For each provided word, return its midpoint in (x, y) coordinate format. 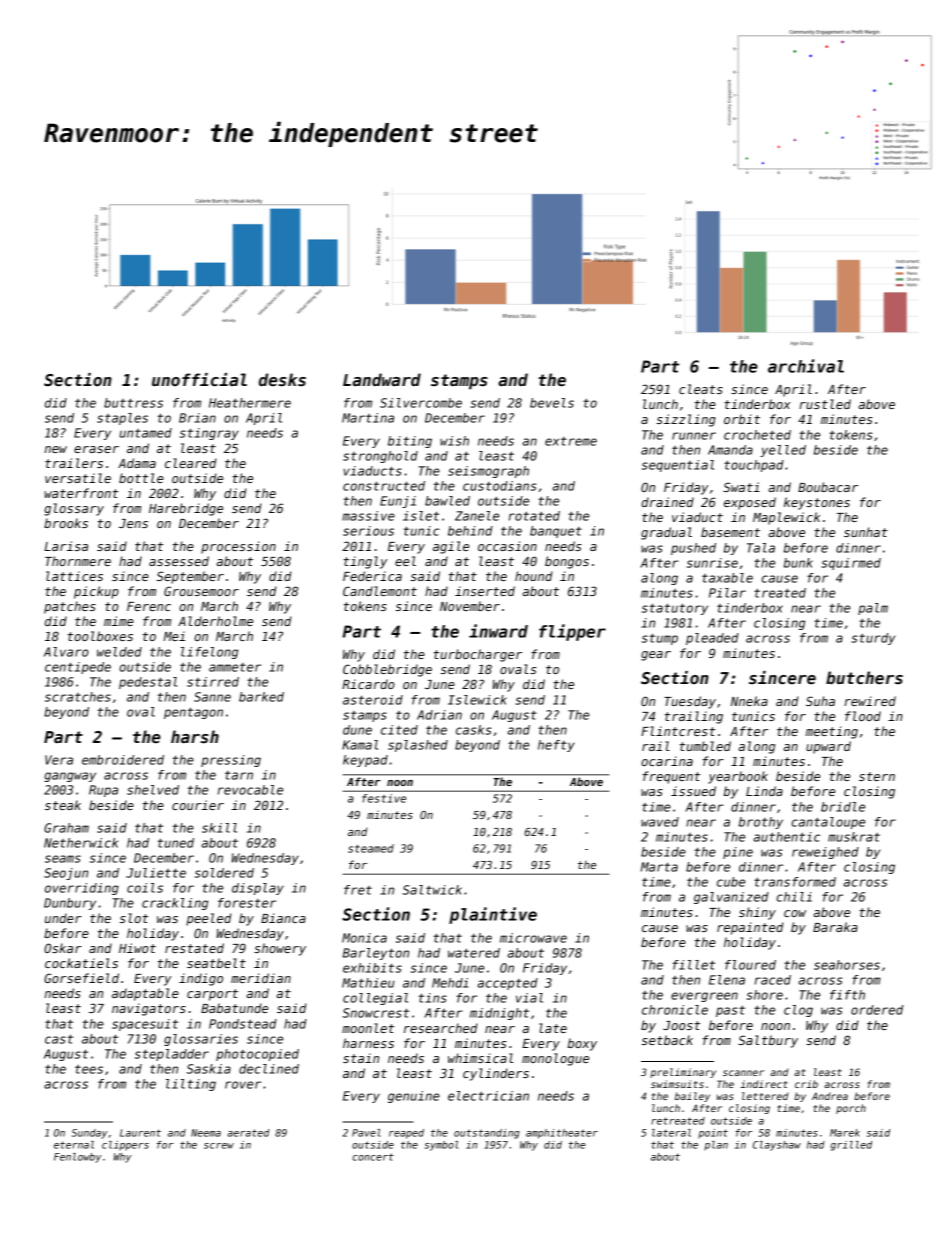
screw (219, 1146)
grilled (851, 1146)
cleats (701, 389)
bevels (552, 403)
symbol (441, 1146)
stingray (209, 434)
